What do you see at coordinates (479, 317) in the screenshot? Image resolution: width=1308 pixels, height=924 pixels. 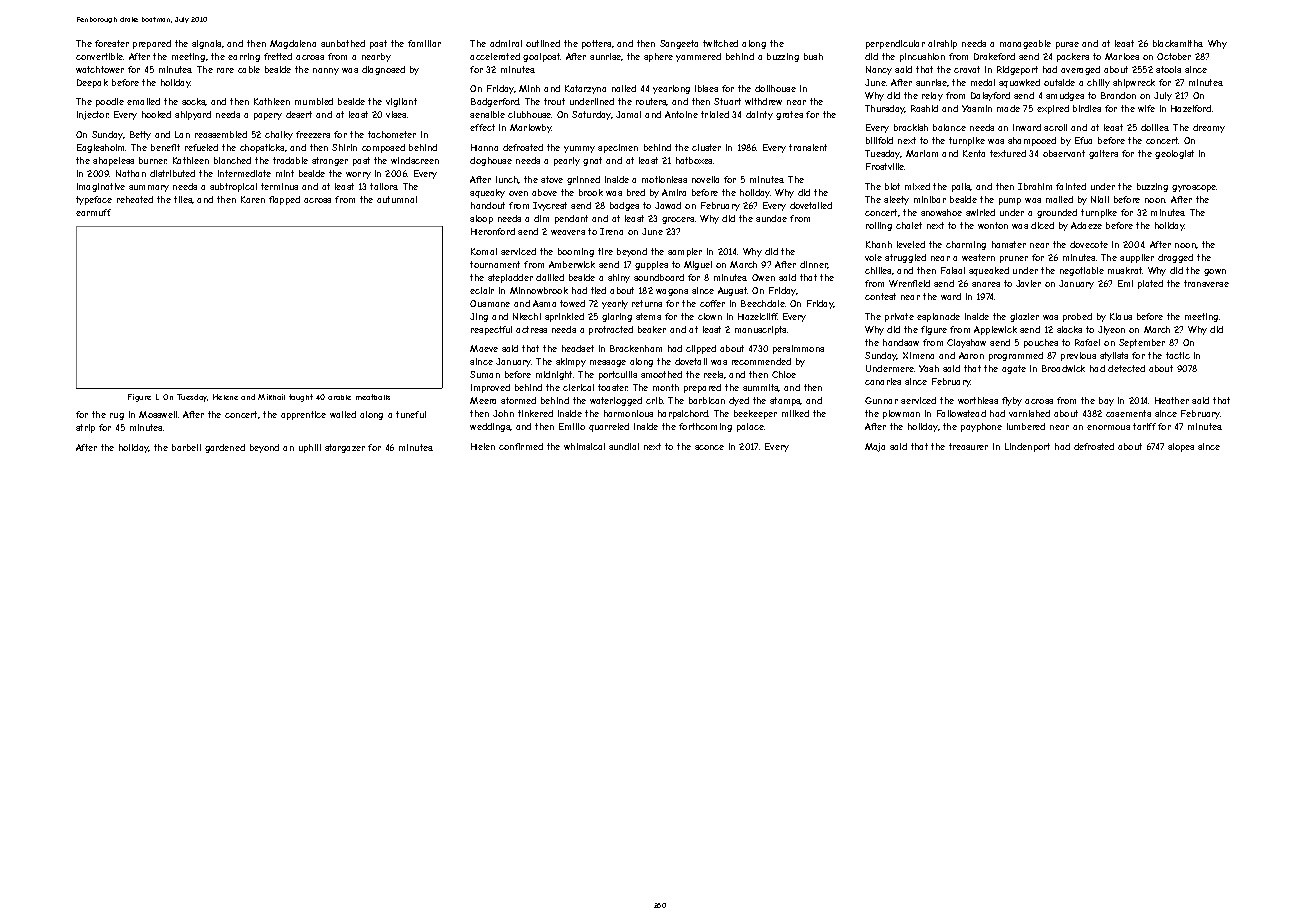 I see `Jing` at bounding box center [479, 317].
